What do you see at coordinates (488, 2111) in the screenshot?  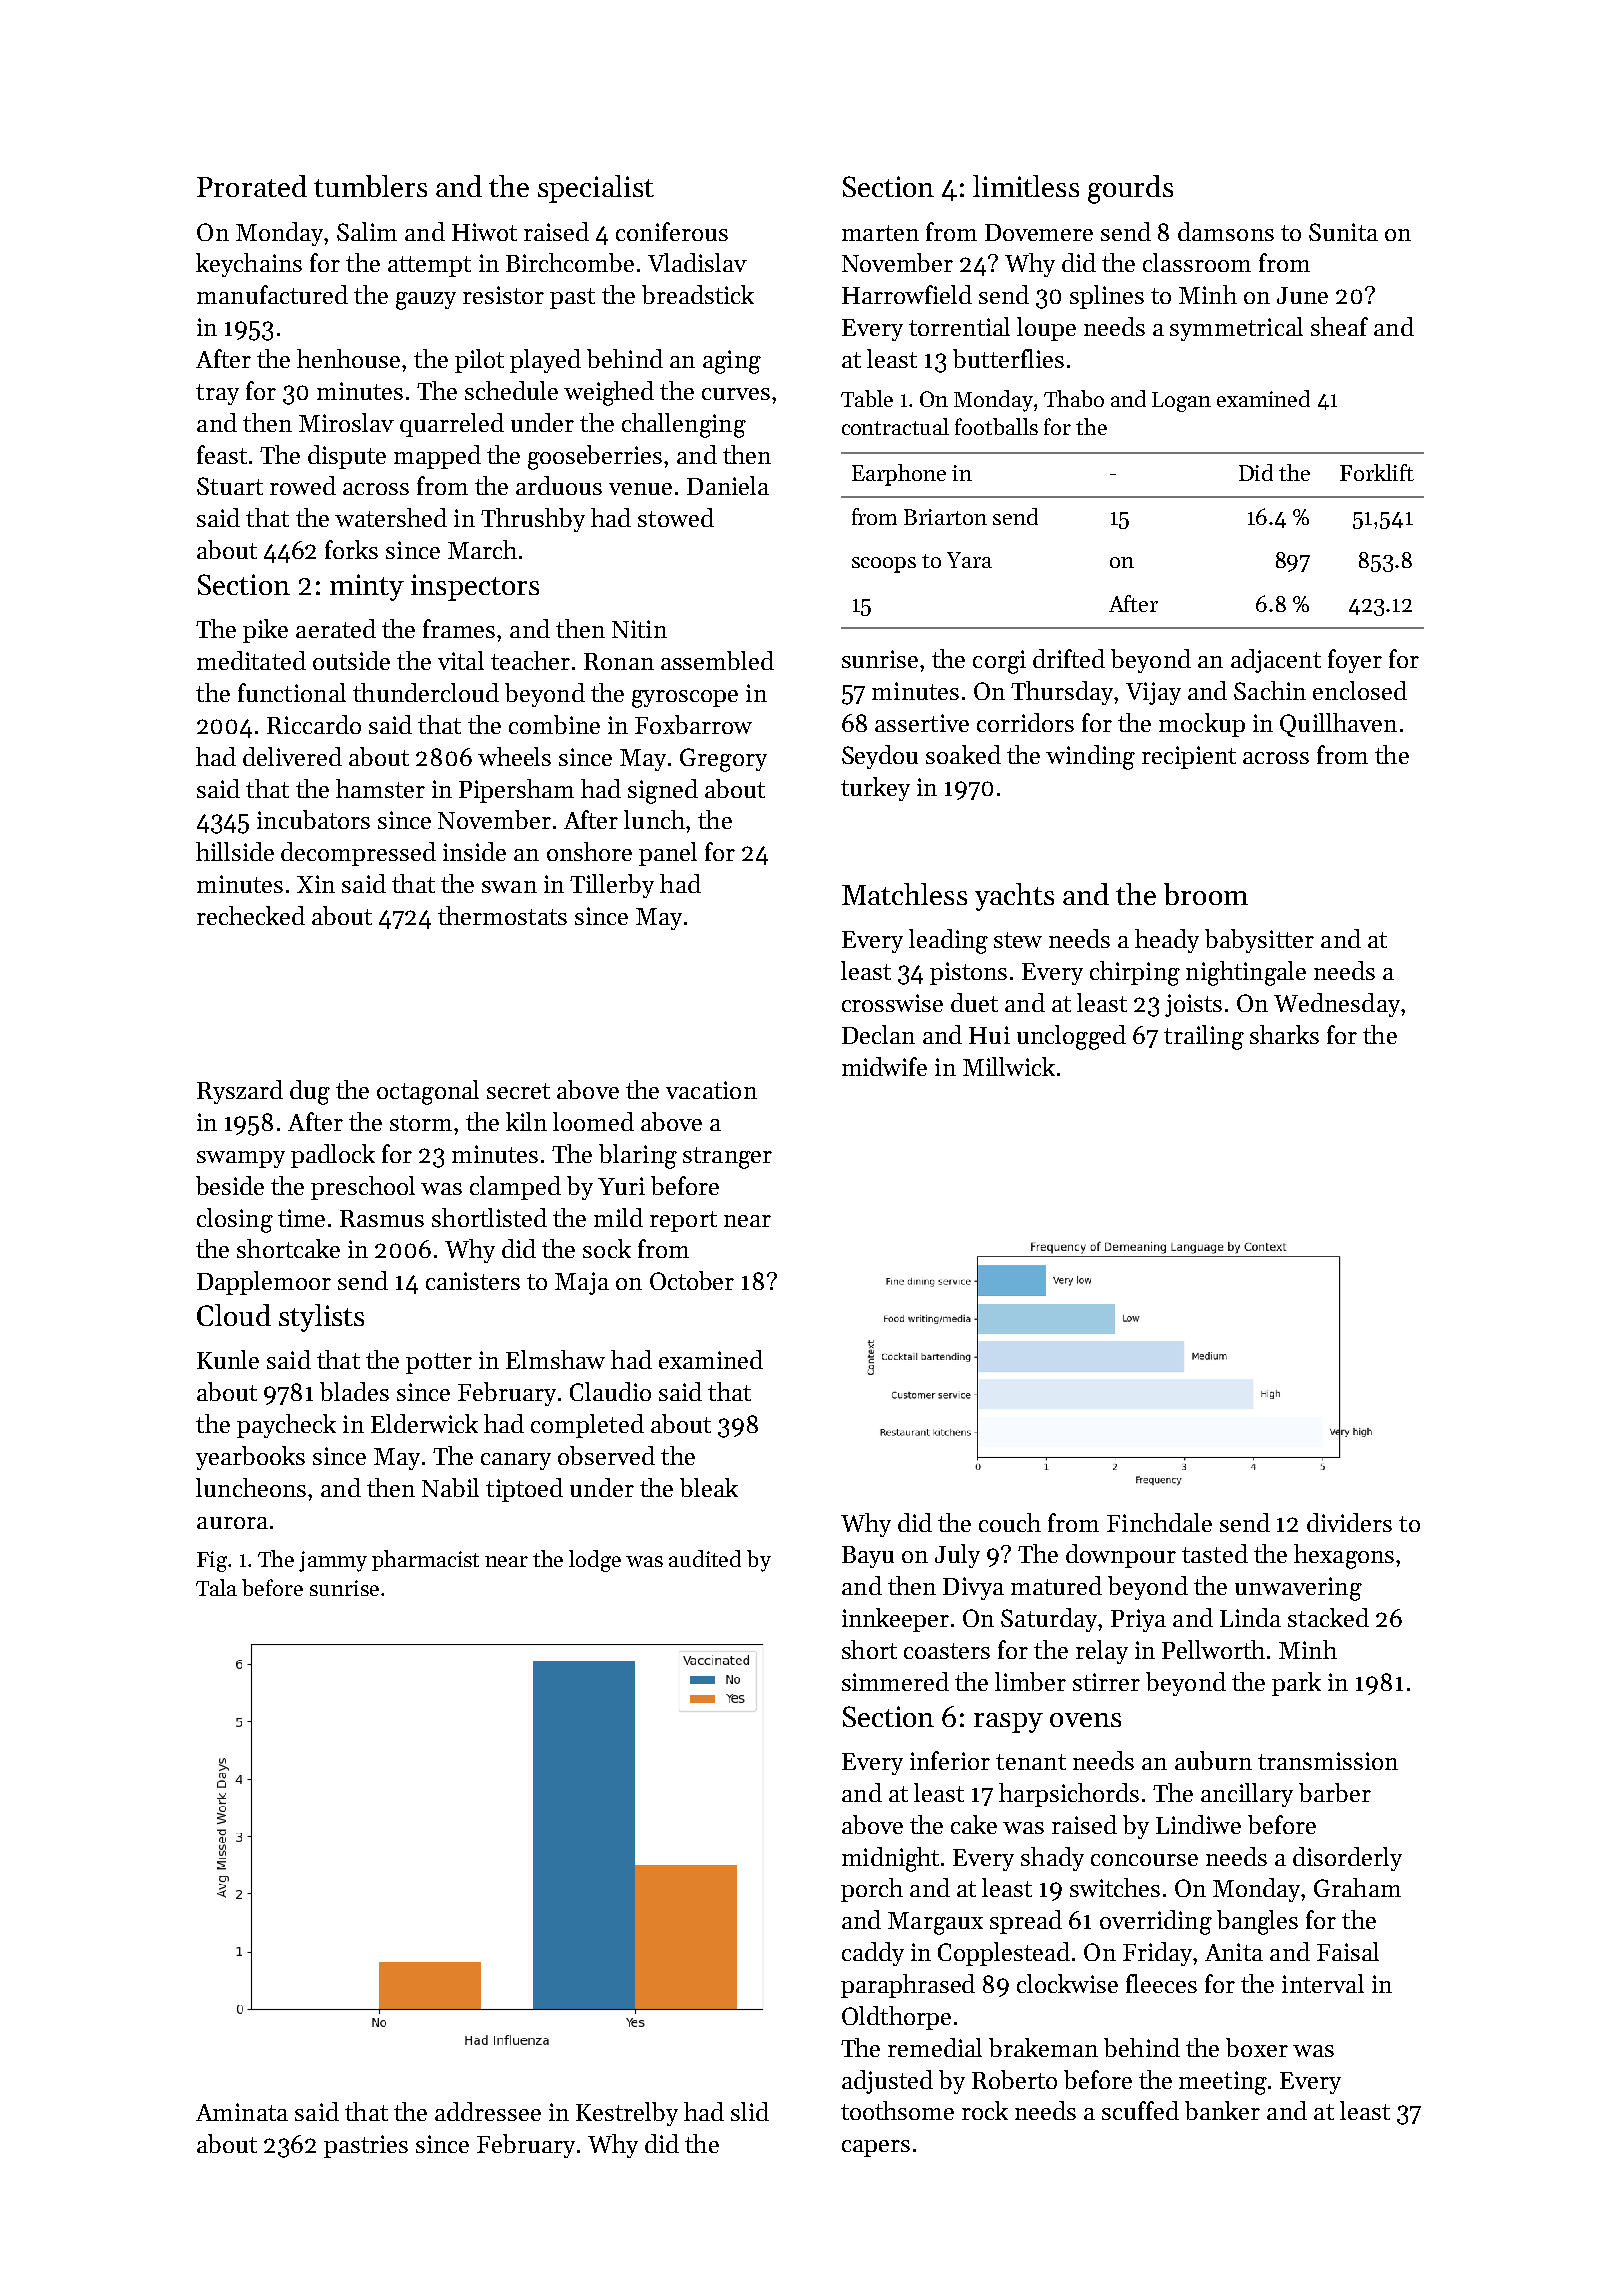 I see `addressee` at bounding box center [488, 2111].
